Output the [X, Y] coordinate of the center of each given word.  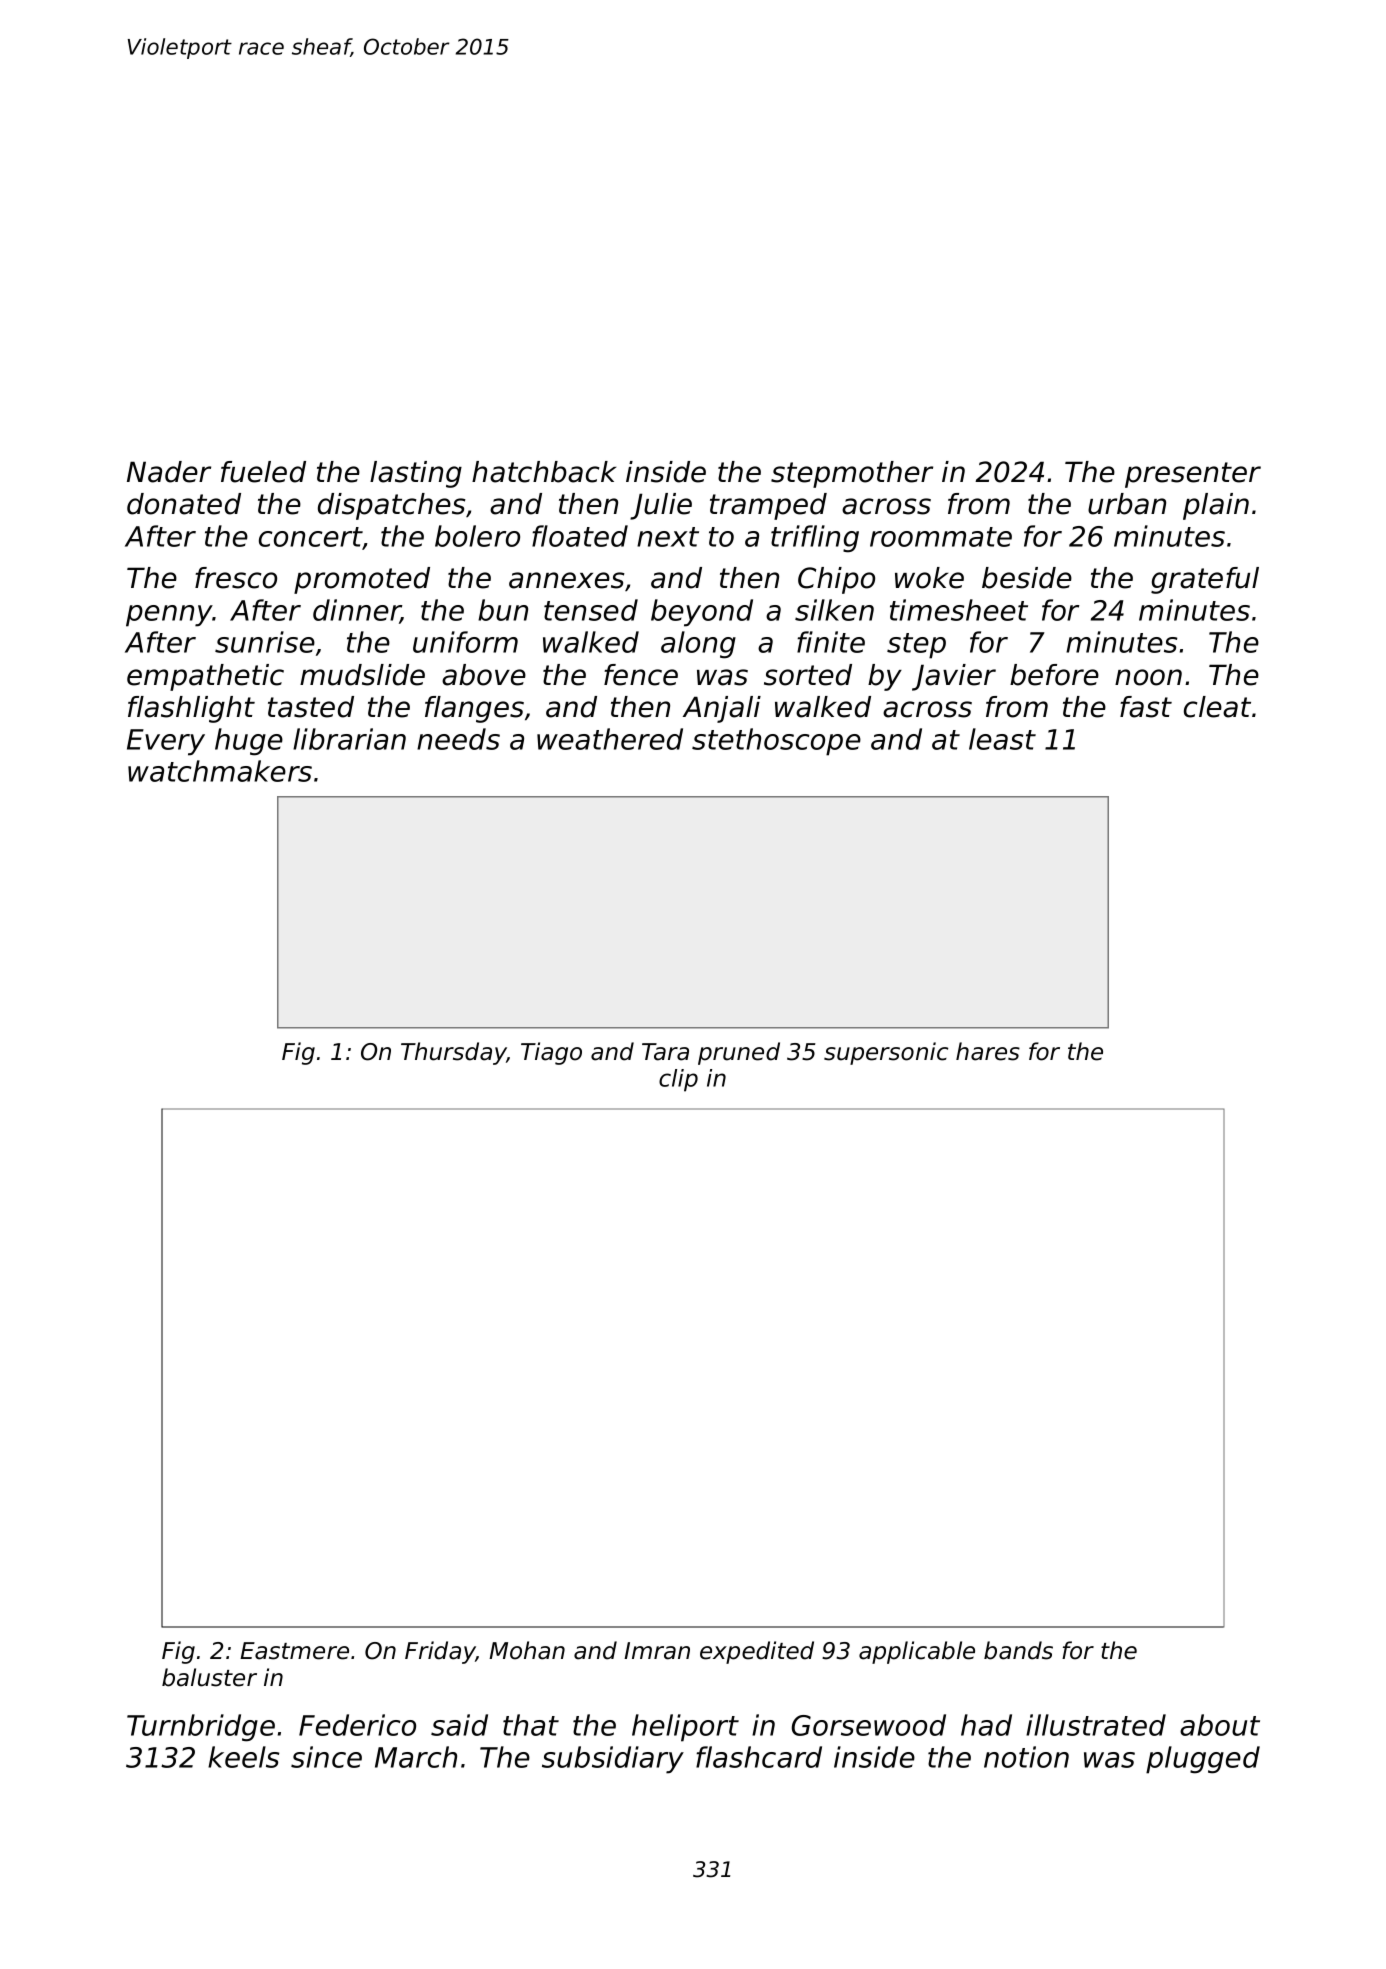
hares [988, 1051]
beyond [702, 613]
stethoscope [776, 742]
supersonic [886, 1053]
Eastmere [294, 1651]
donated [184, 504]
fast [1146, 707]
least [1002, 739]
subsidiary [613, 1760]
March [416, 1757]
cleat [1217, 707]
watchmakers [220, 771]
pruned [739, 1053]
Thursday [454, 1053]
